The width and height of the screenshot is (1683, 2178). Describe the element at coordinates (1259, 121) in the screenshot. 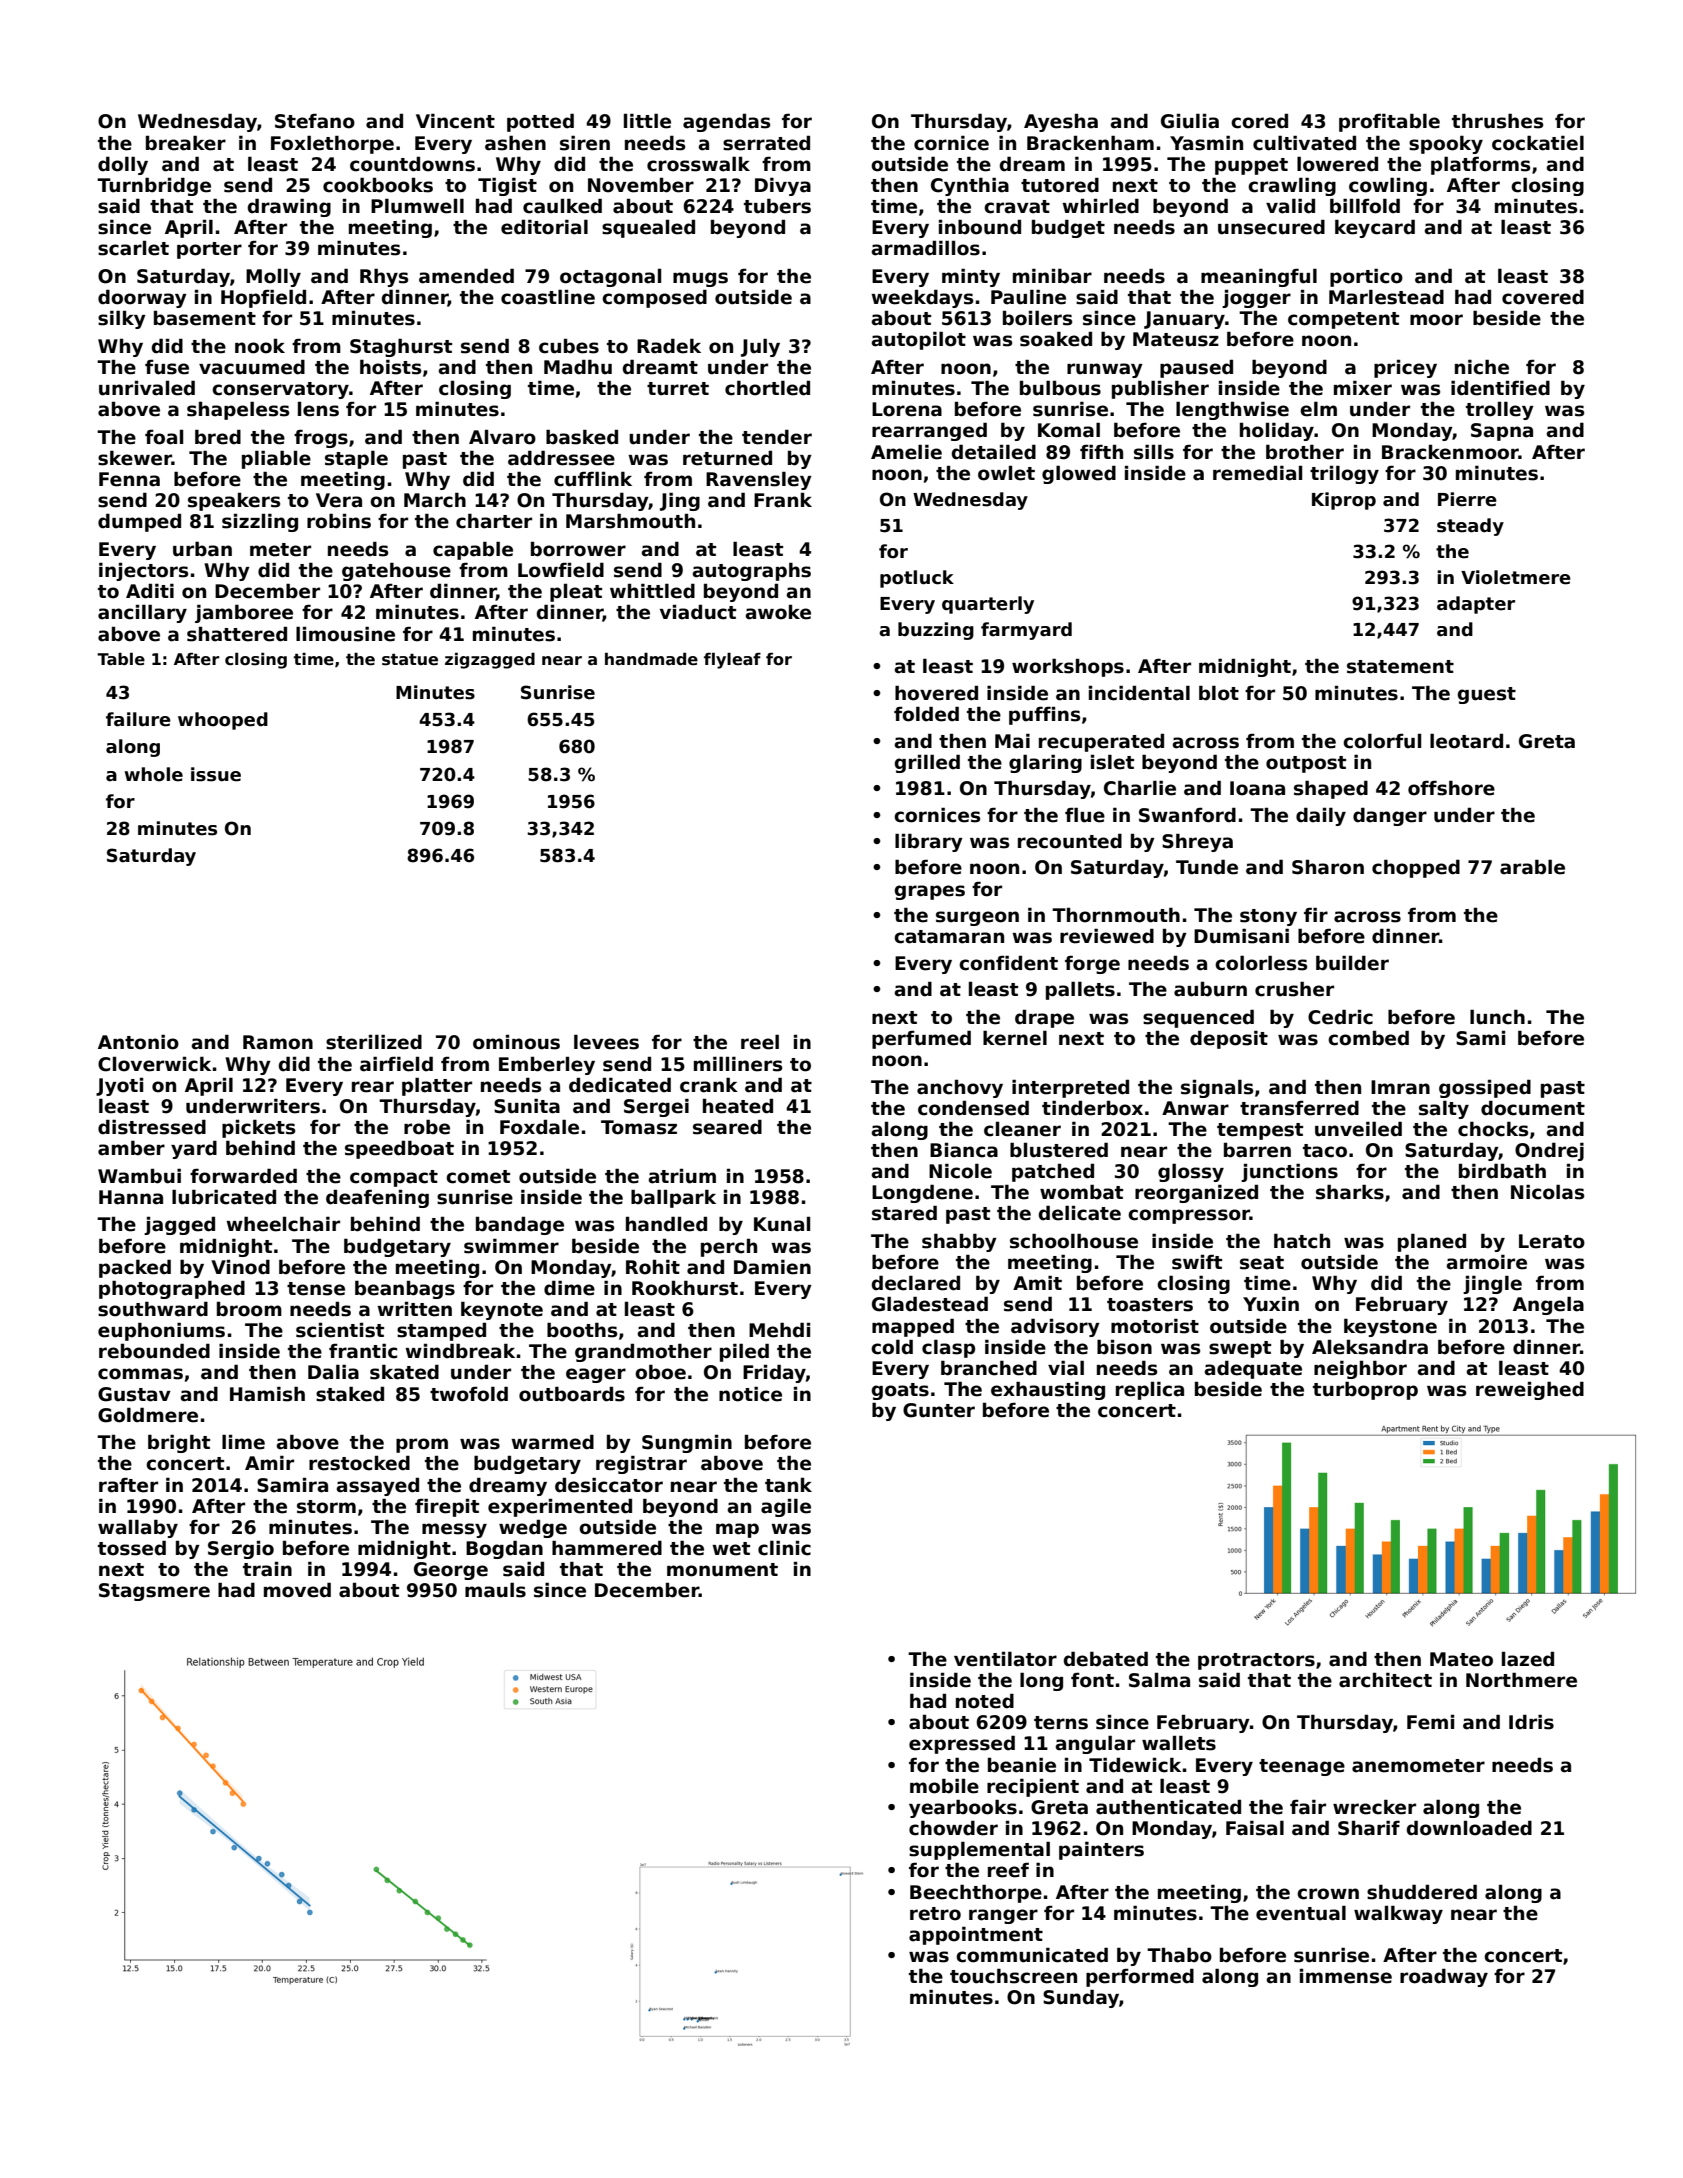

I see `cored` at that location.
